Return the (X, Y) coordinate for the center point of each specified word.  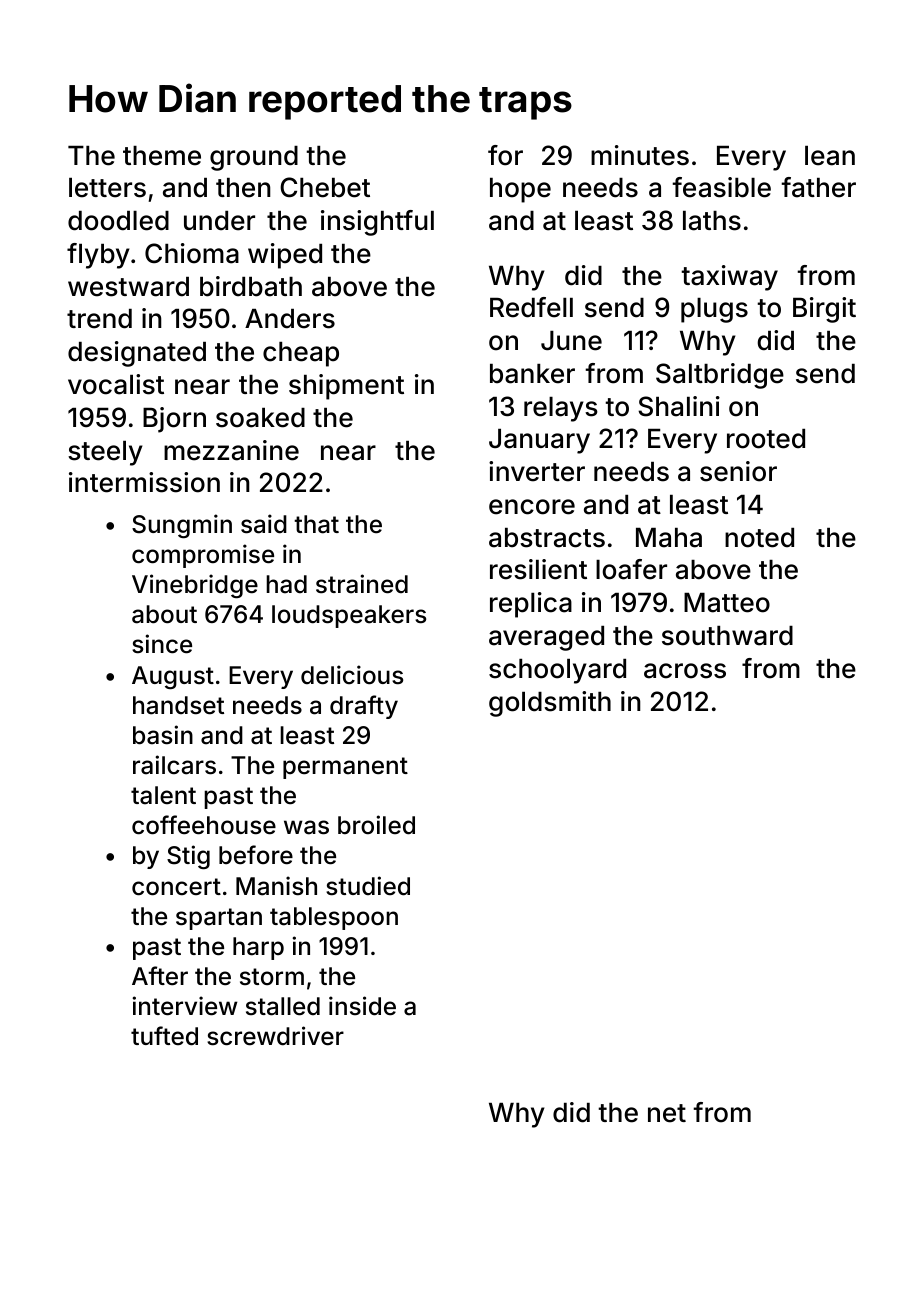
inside (362, 1006)
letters (107, 188)
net (667, 1113)
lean (830, 156)
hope (520, 190)
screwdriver (275, 1036)
